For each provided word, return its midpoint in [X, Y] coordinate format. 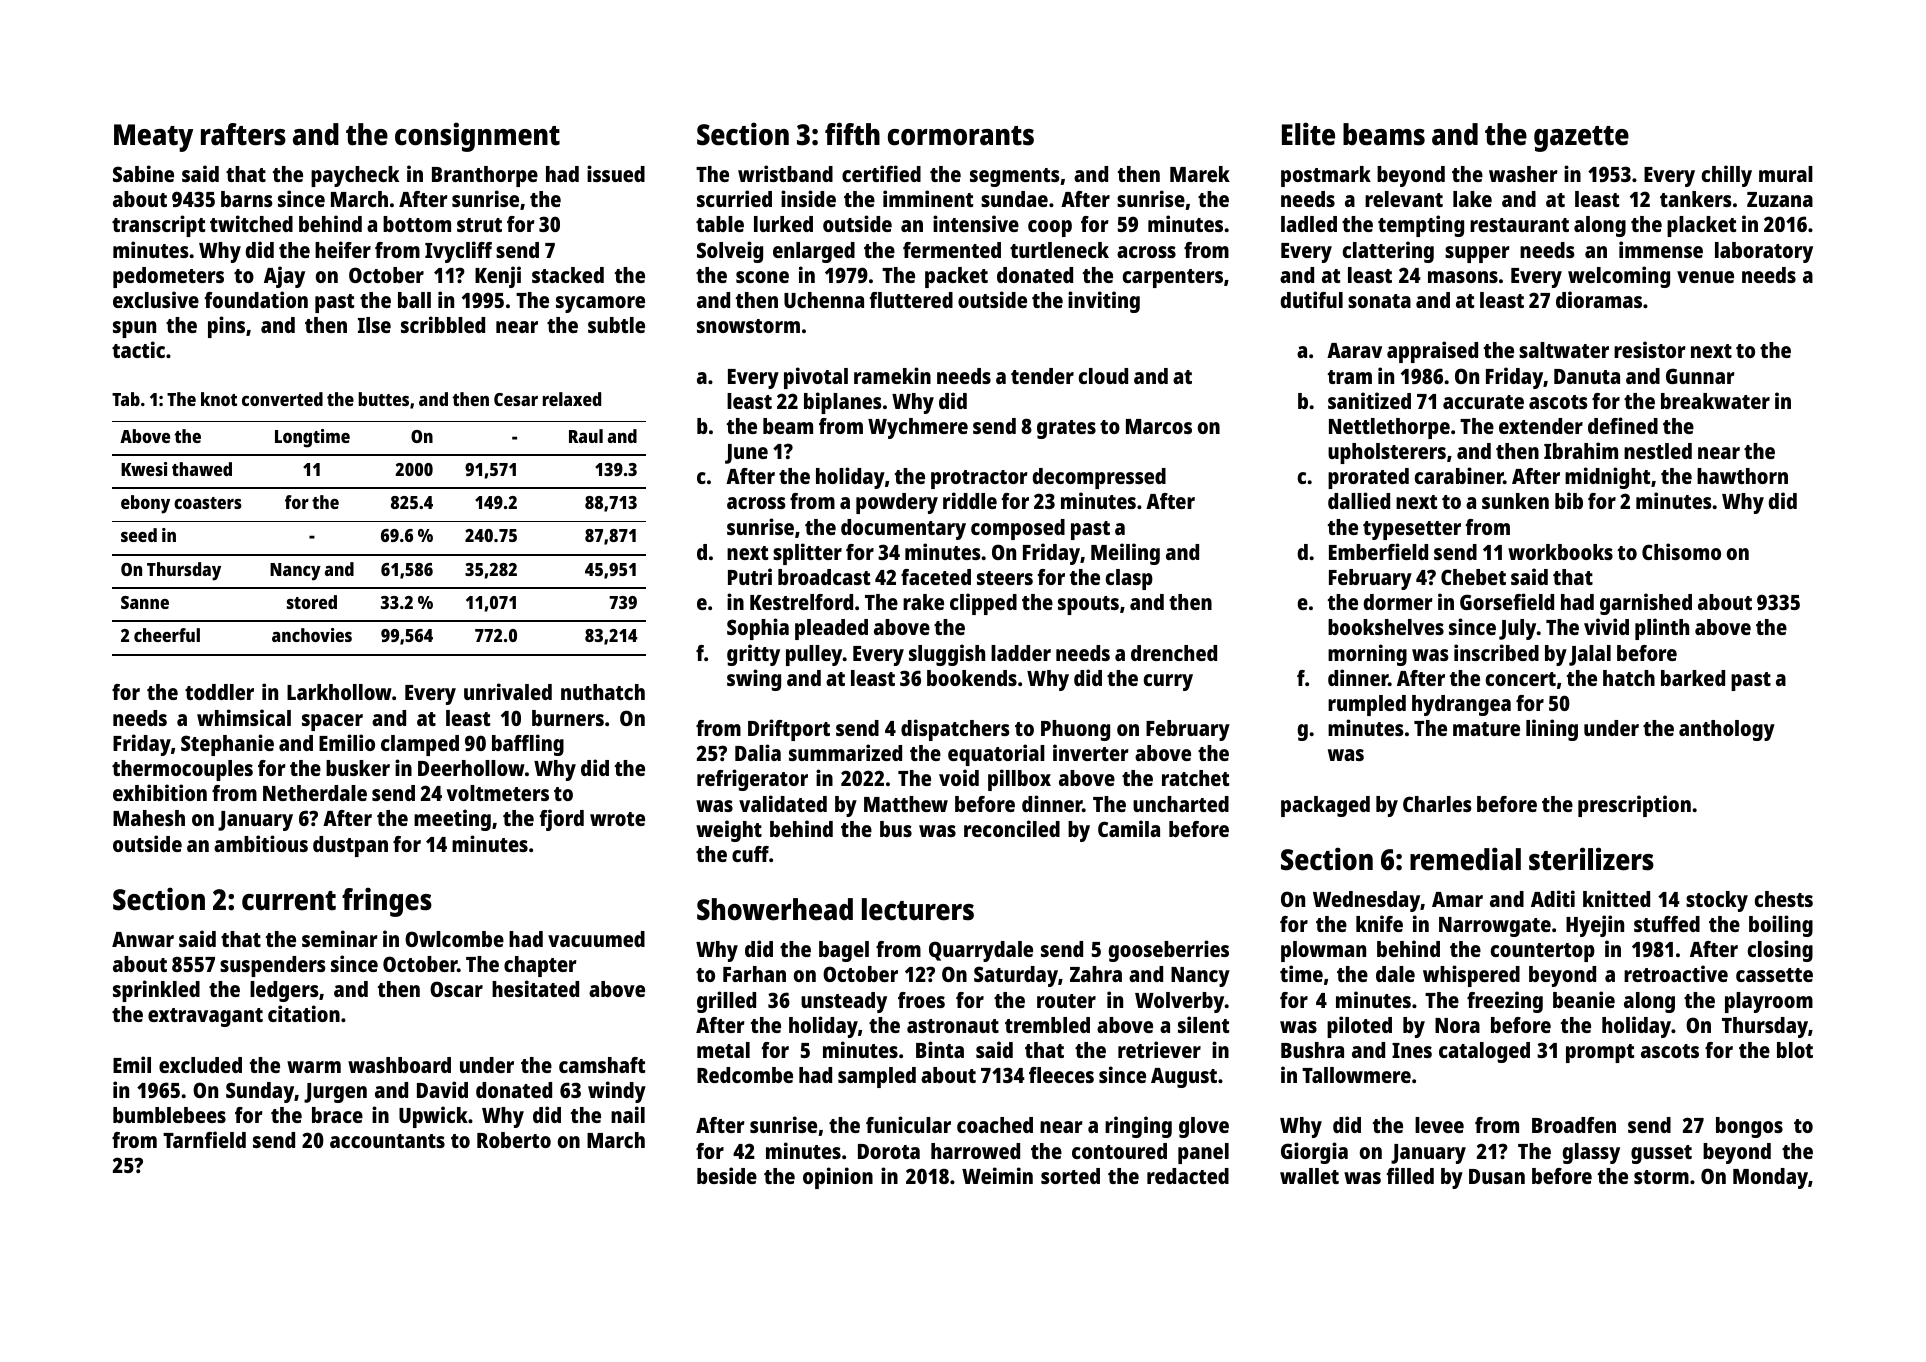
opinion [838, 1178]
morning [1367, 655]
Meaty [153, 138]
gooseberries [1168, 951]
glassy [1591, 1153]
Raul [586, 436]
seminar [340, 938]
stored [312, 602]
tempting [1421, 226]
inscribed [1496, 652]
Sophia [758, 629]
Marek [1200, 174]
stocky [1717, 901]
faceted [936, 577]
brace [337, 1115]
